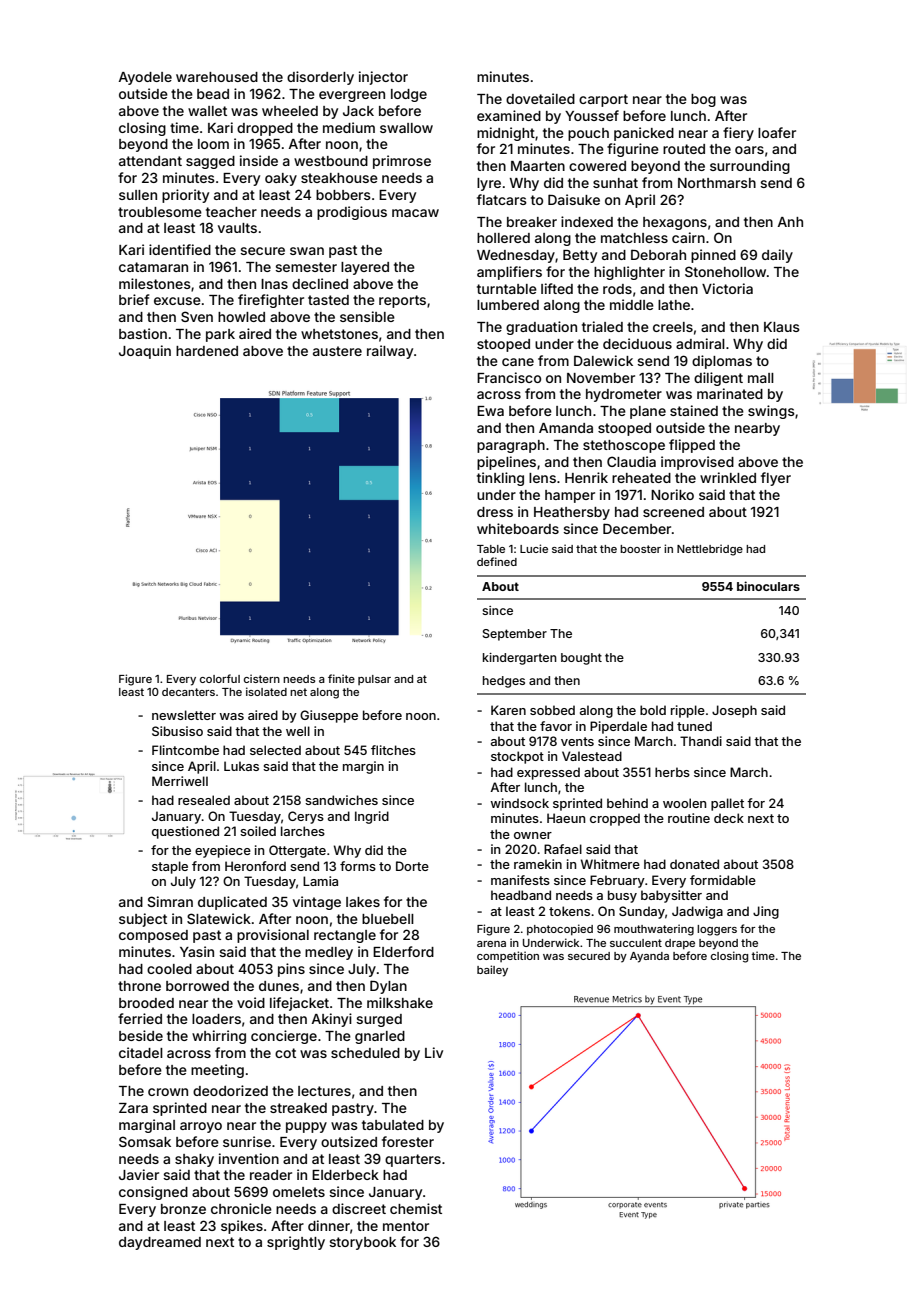  What do you see at coordinates (750, 167) in the page?
I see `surrounding` at bounding box center [750, 167].
